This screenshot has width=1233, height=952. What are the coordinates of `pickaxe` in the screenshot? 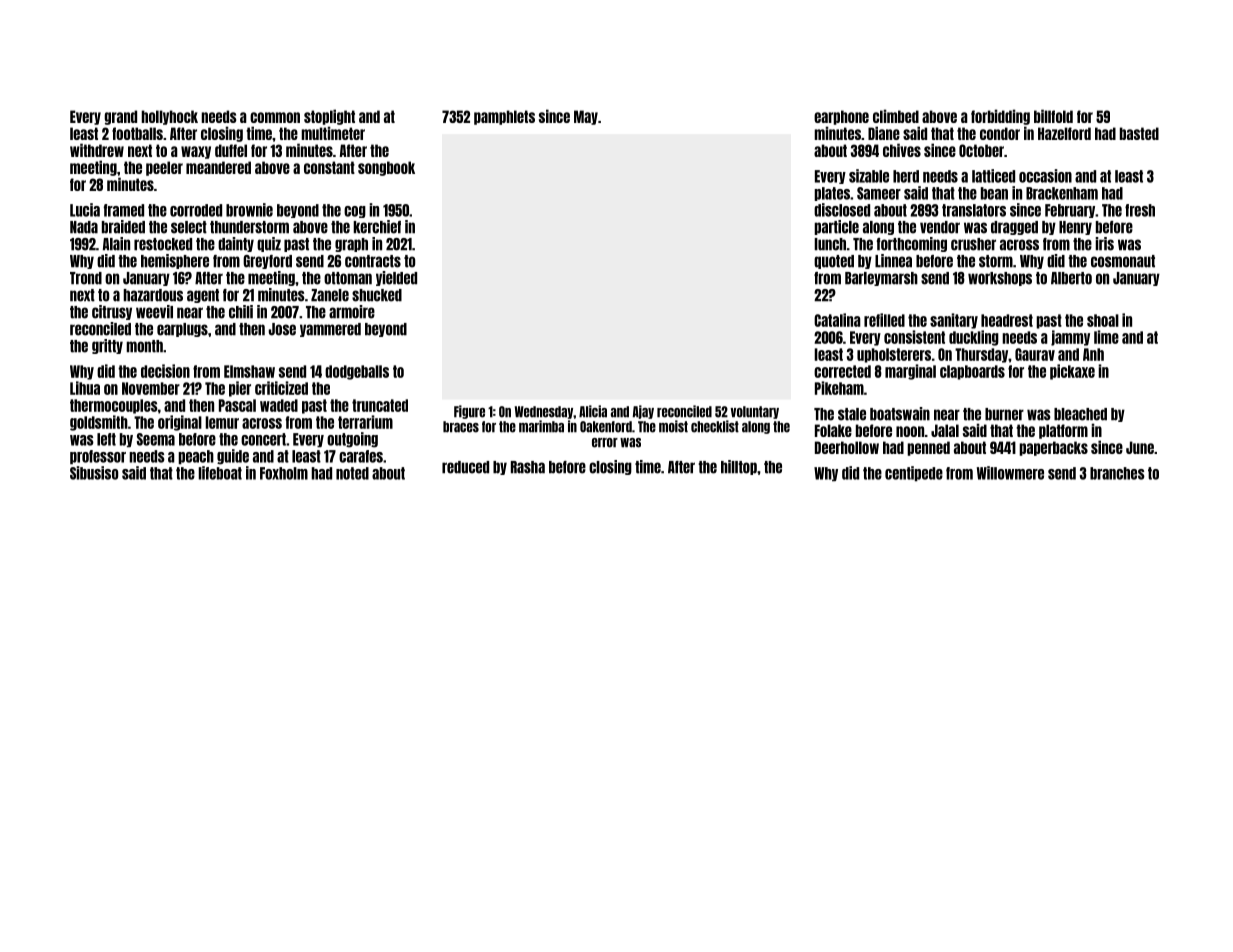 It's located at (1072, 372).
